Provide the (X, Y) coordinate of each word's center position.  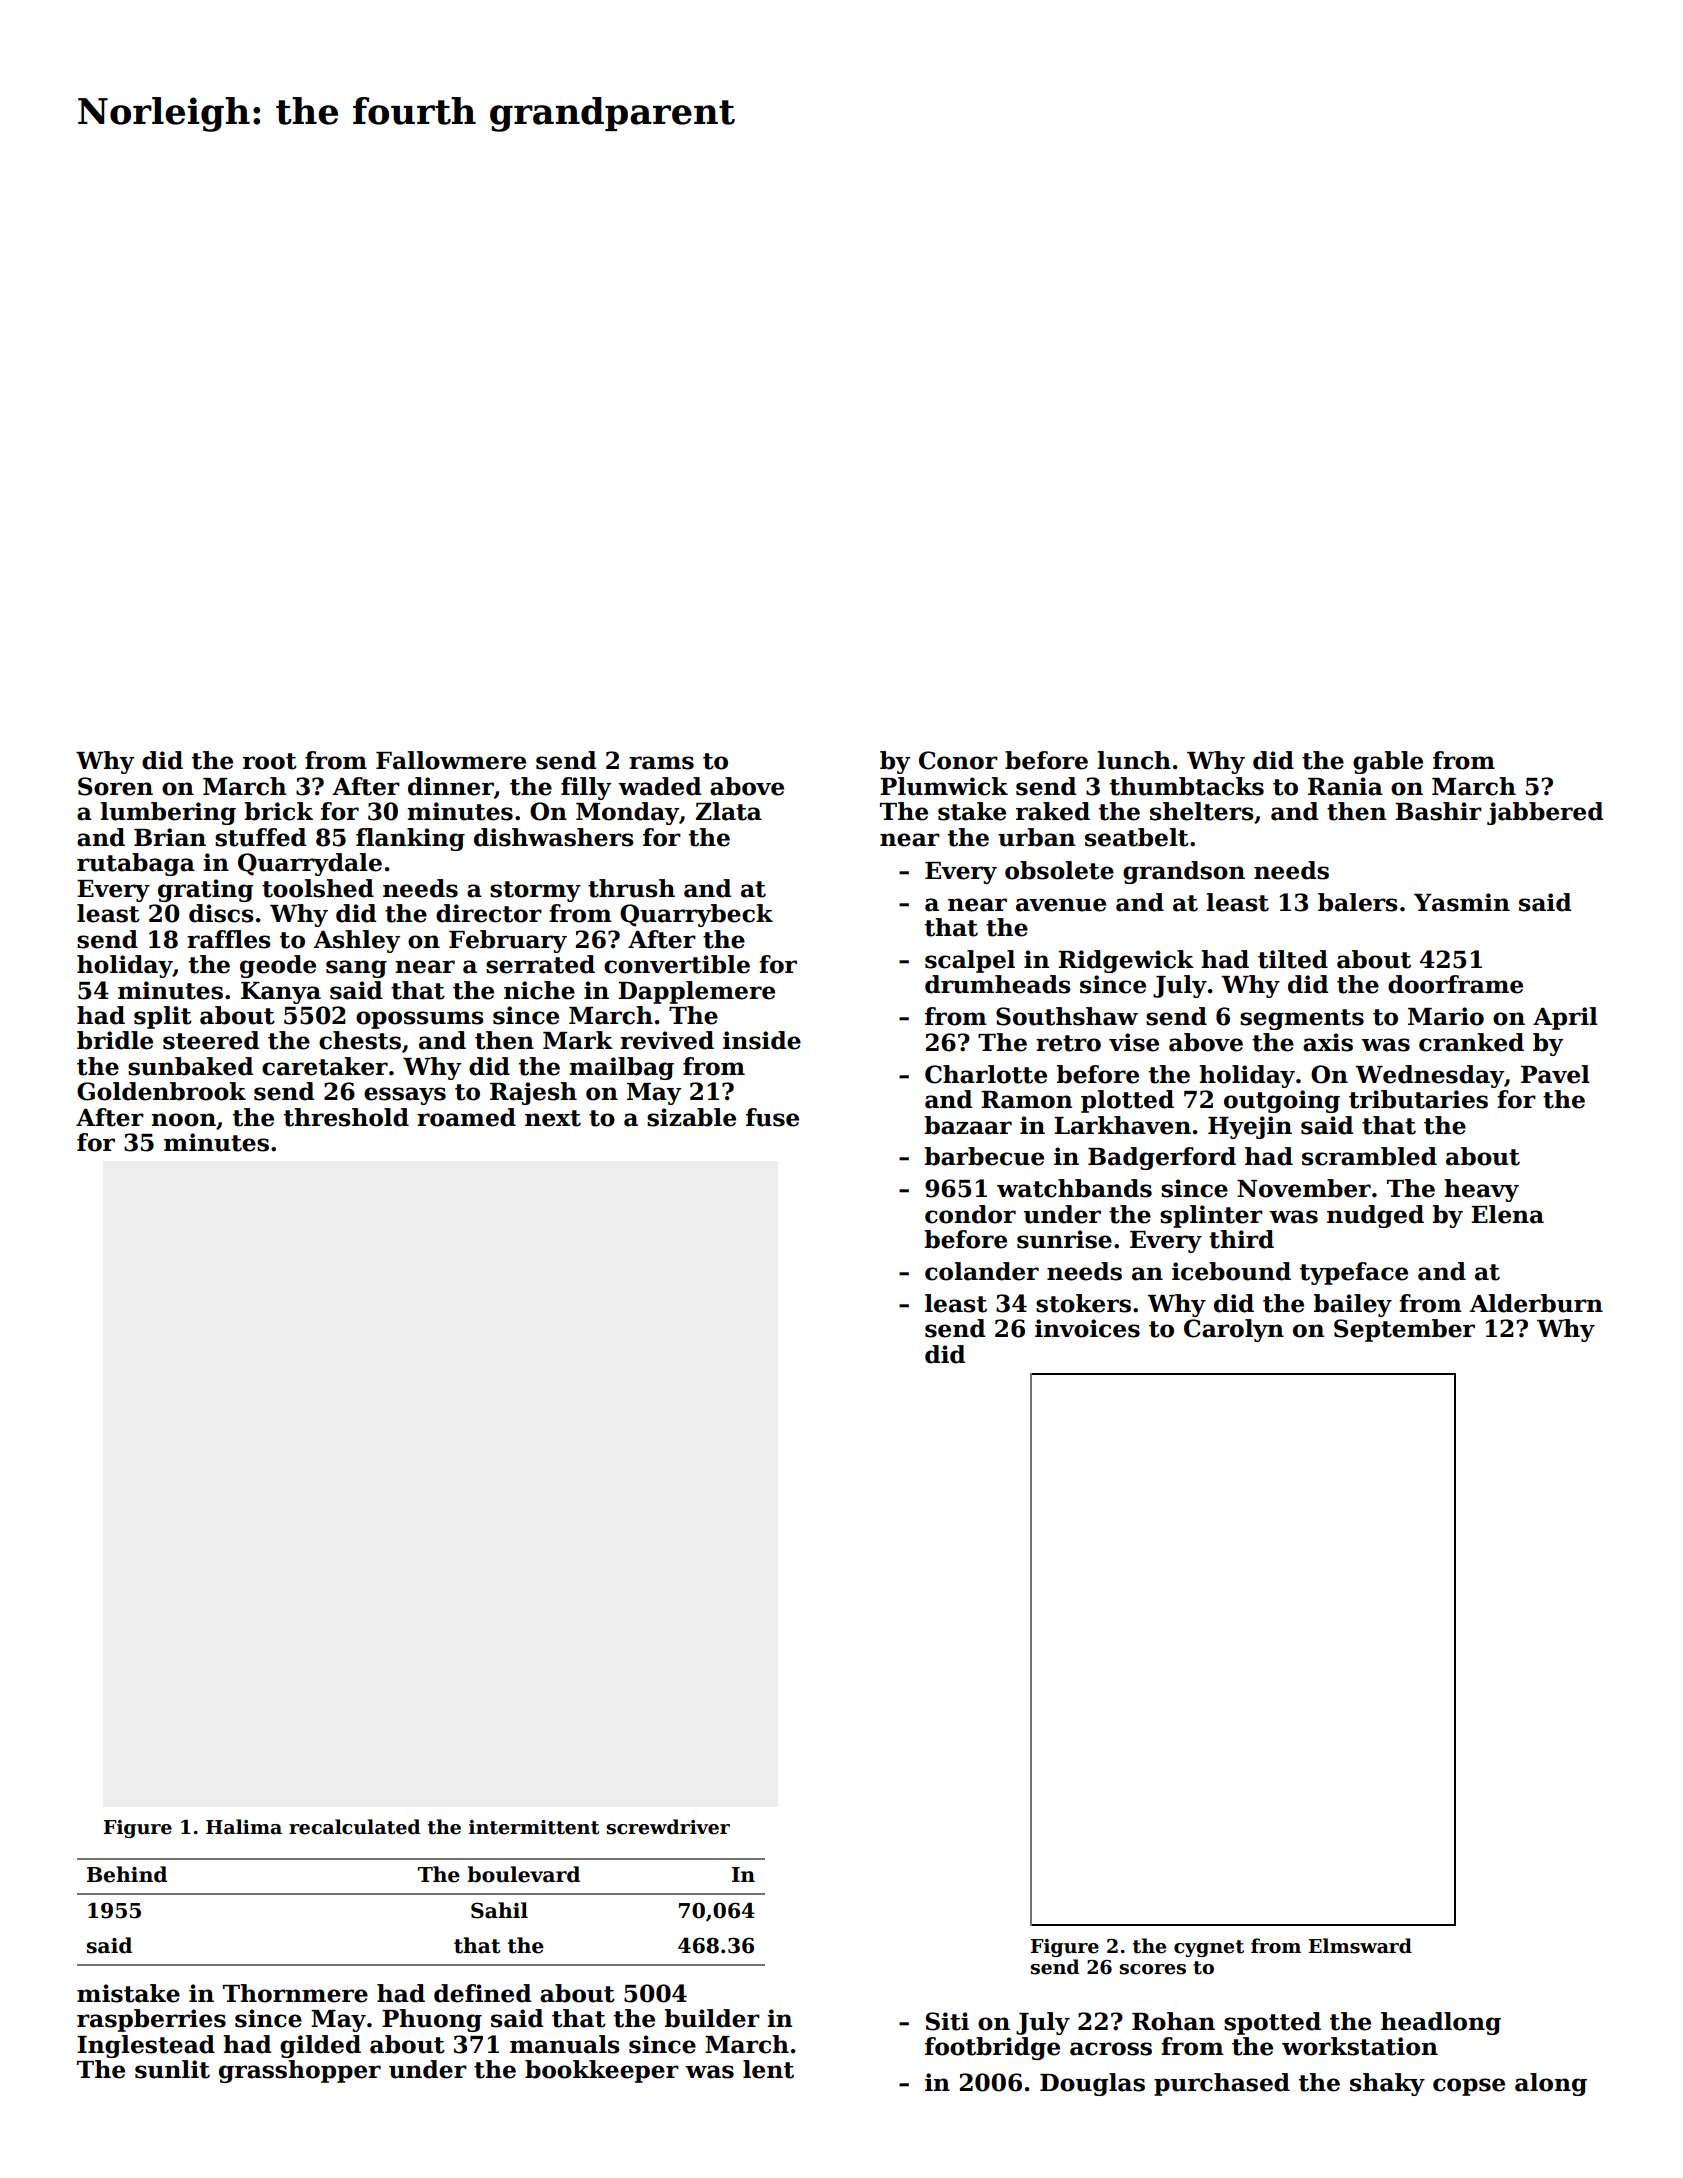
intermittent (534, 1827)
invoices (1087, 1328)
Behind (127, 1874)
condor (970, 1214)
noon (183, 1120)
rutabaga (136, 864)
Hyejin (1250, 1127)
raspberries (151, 2020)
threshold (346, 1117)
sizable (691, 1117)
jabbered (1545, 813)
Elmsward (1360, 1946)
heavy (1481, 1190)
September (1404, 1330)
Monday (627, 813)
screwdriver (668, 1827)
